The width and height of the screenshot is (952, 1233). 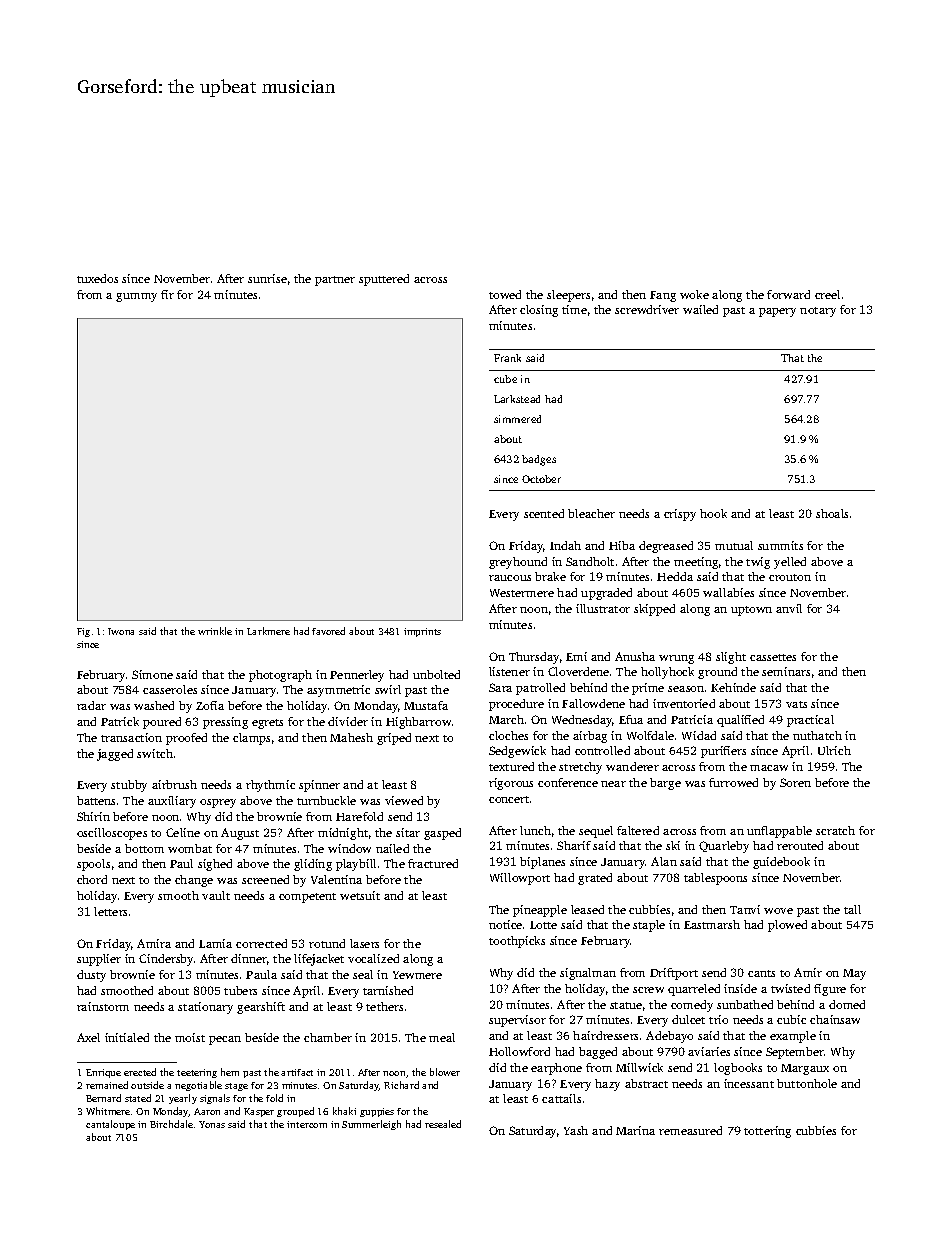 What do you see at coordinates (129, 786) in the screenshot?
I see `stubby` at bounding box center [129, 786].
